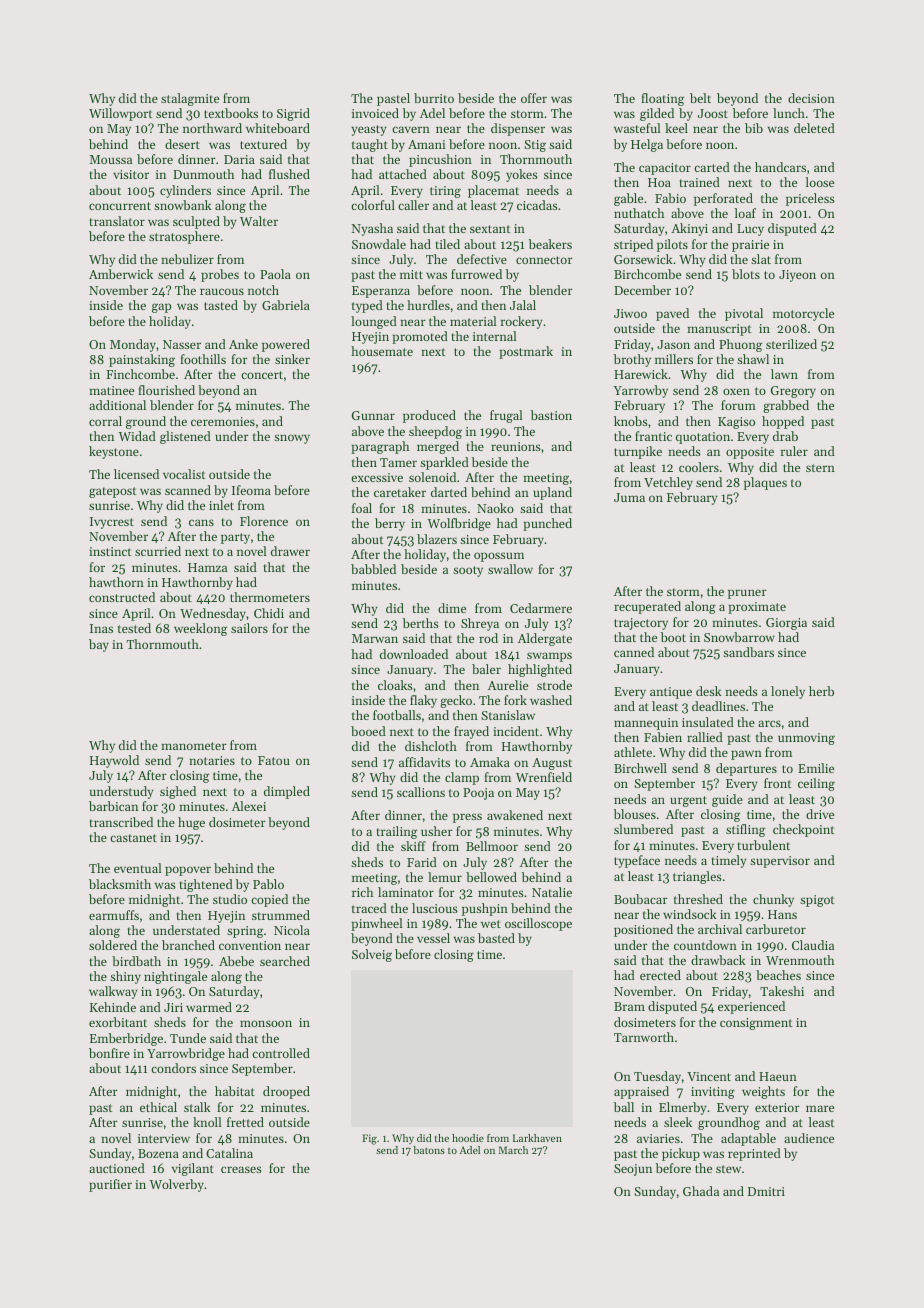  Describe the element at coordinates (496, 938) in the screenshot. I see `basted` at that location.
